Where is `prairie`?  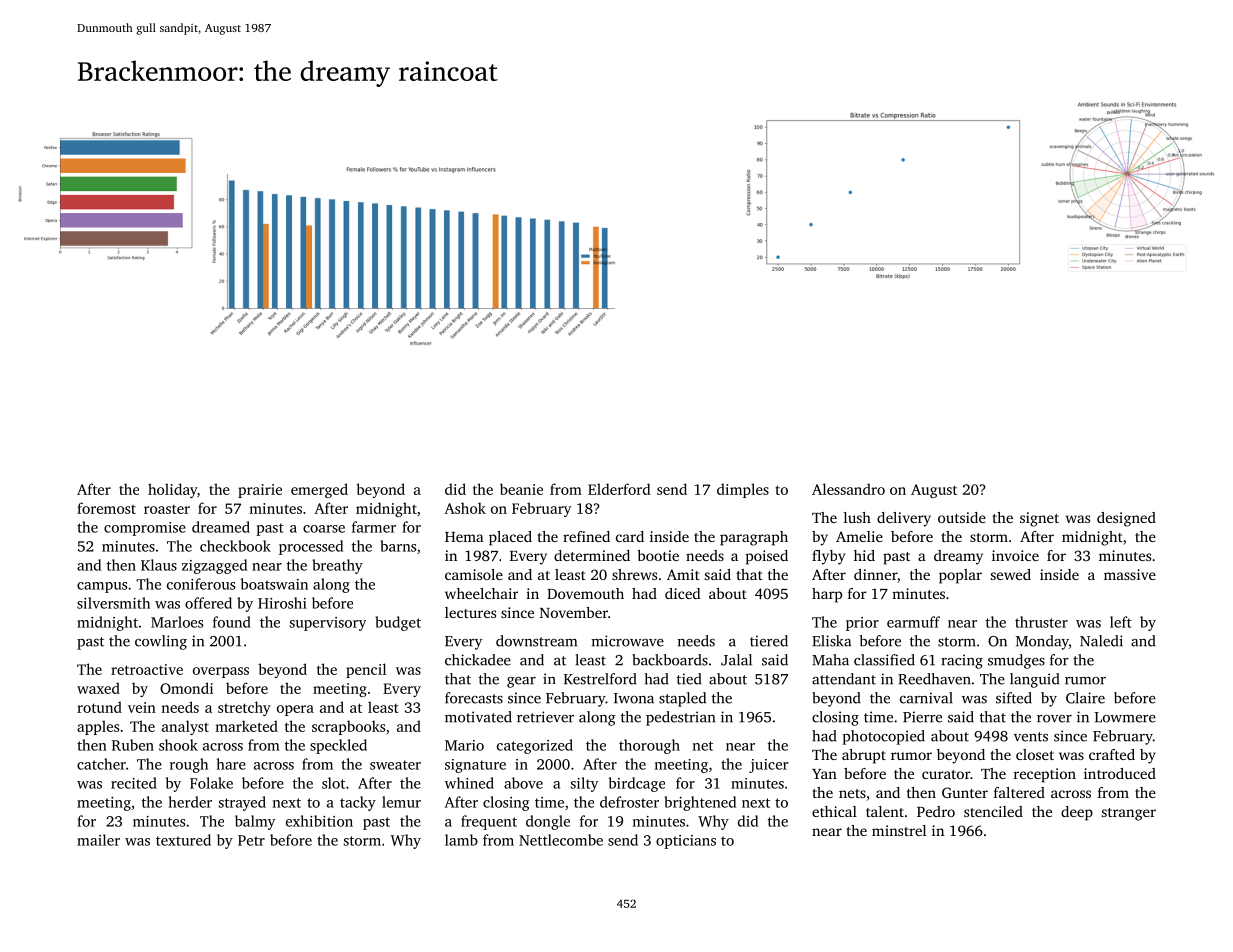 prairie is located at coordinates (260, 491).
